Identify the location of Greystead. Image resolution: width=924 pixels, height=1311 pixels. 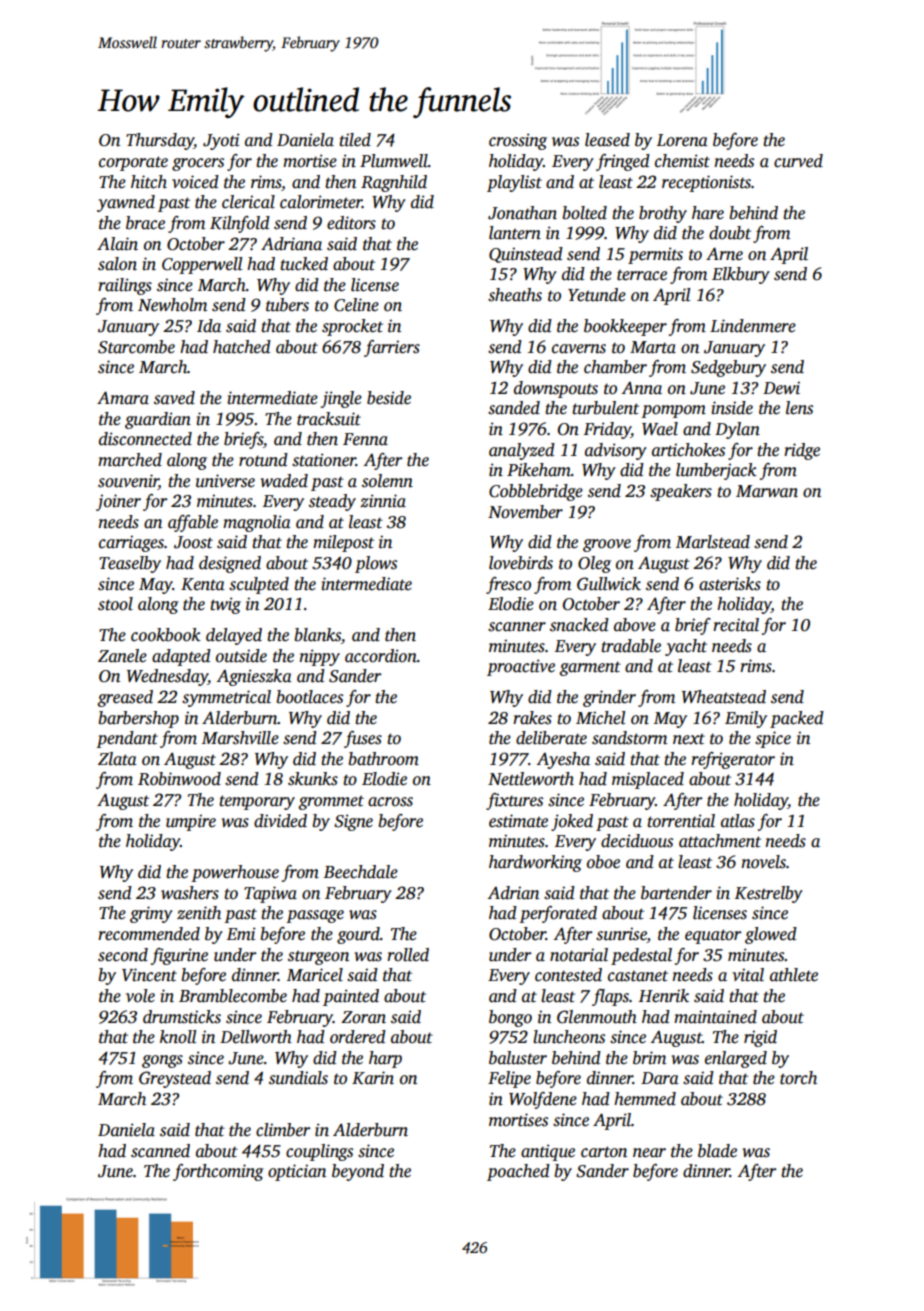
(175, 1079).
